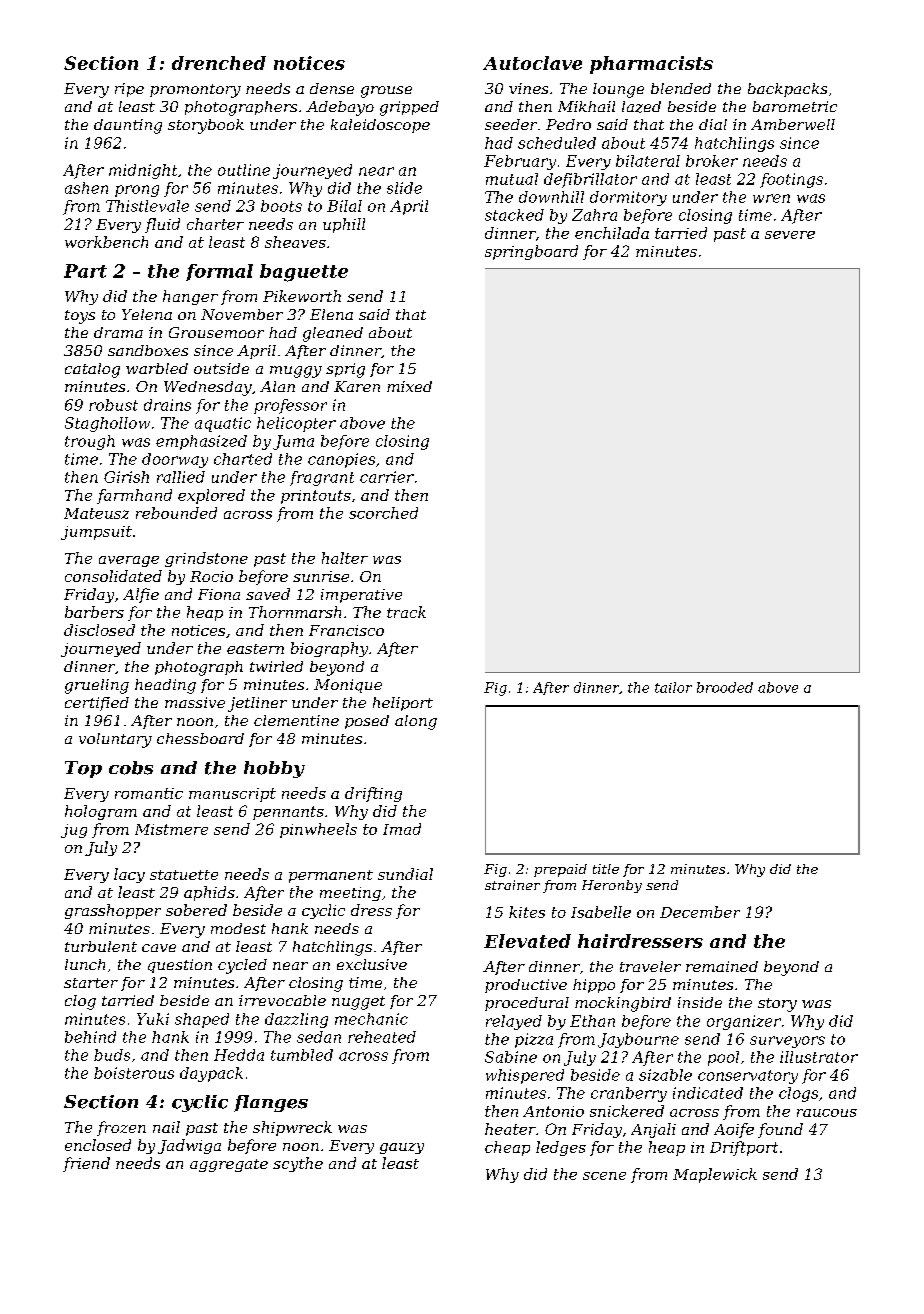  Describe the element at coordinates (83, 769) in the screenshot. I see `Top` at that location.
